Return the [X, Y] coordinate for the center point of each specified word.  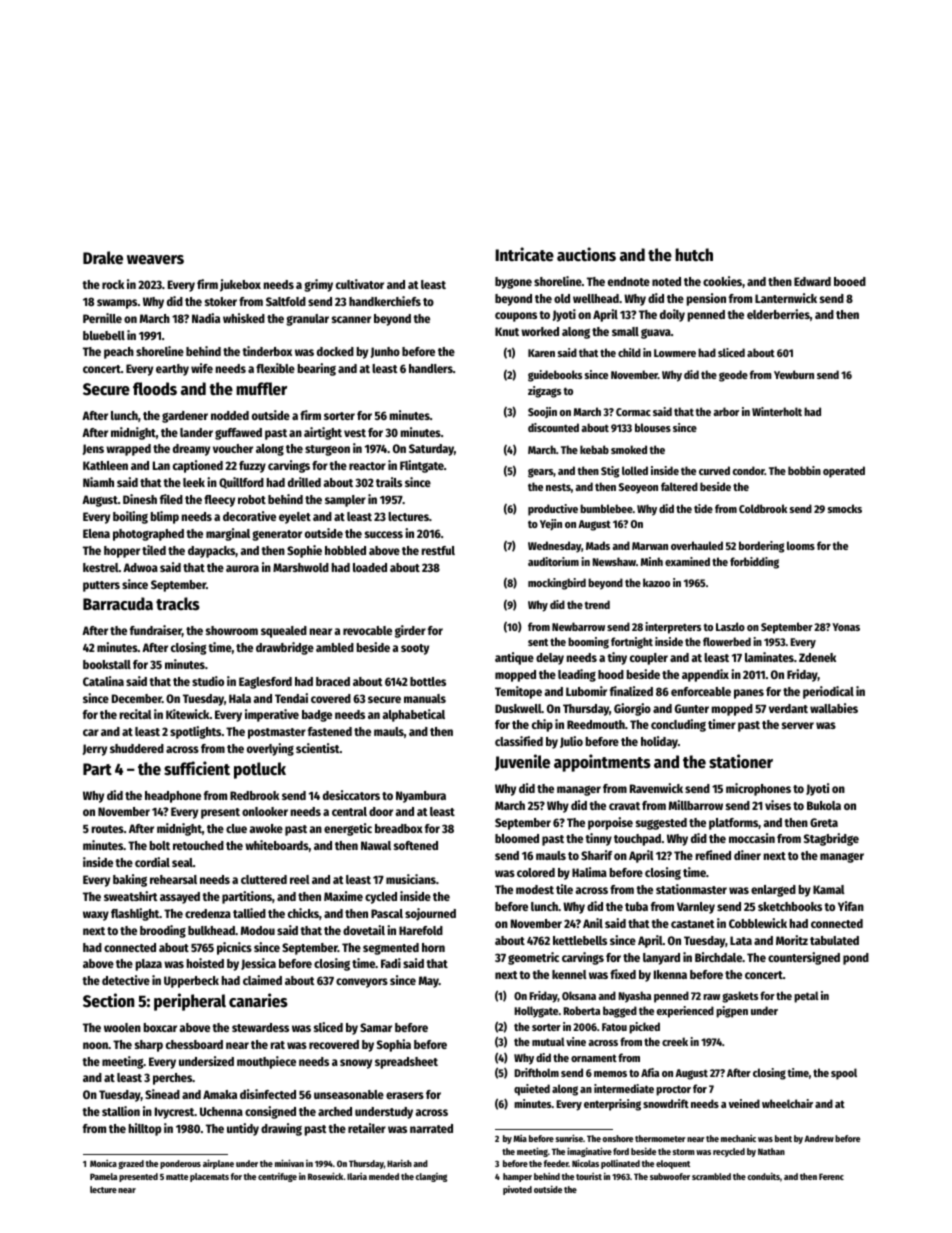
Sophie [304, 551]
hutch [694, 255]
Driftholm [536, 1072]
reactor [367, 466]
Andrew [819, 1138]
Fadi [391, 963]
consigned [270, 1112]
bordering [762, 547]
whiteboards [277, 845]
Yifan [851, 906]
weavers [155, 260]
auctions [586, 254]
